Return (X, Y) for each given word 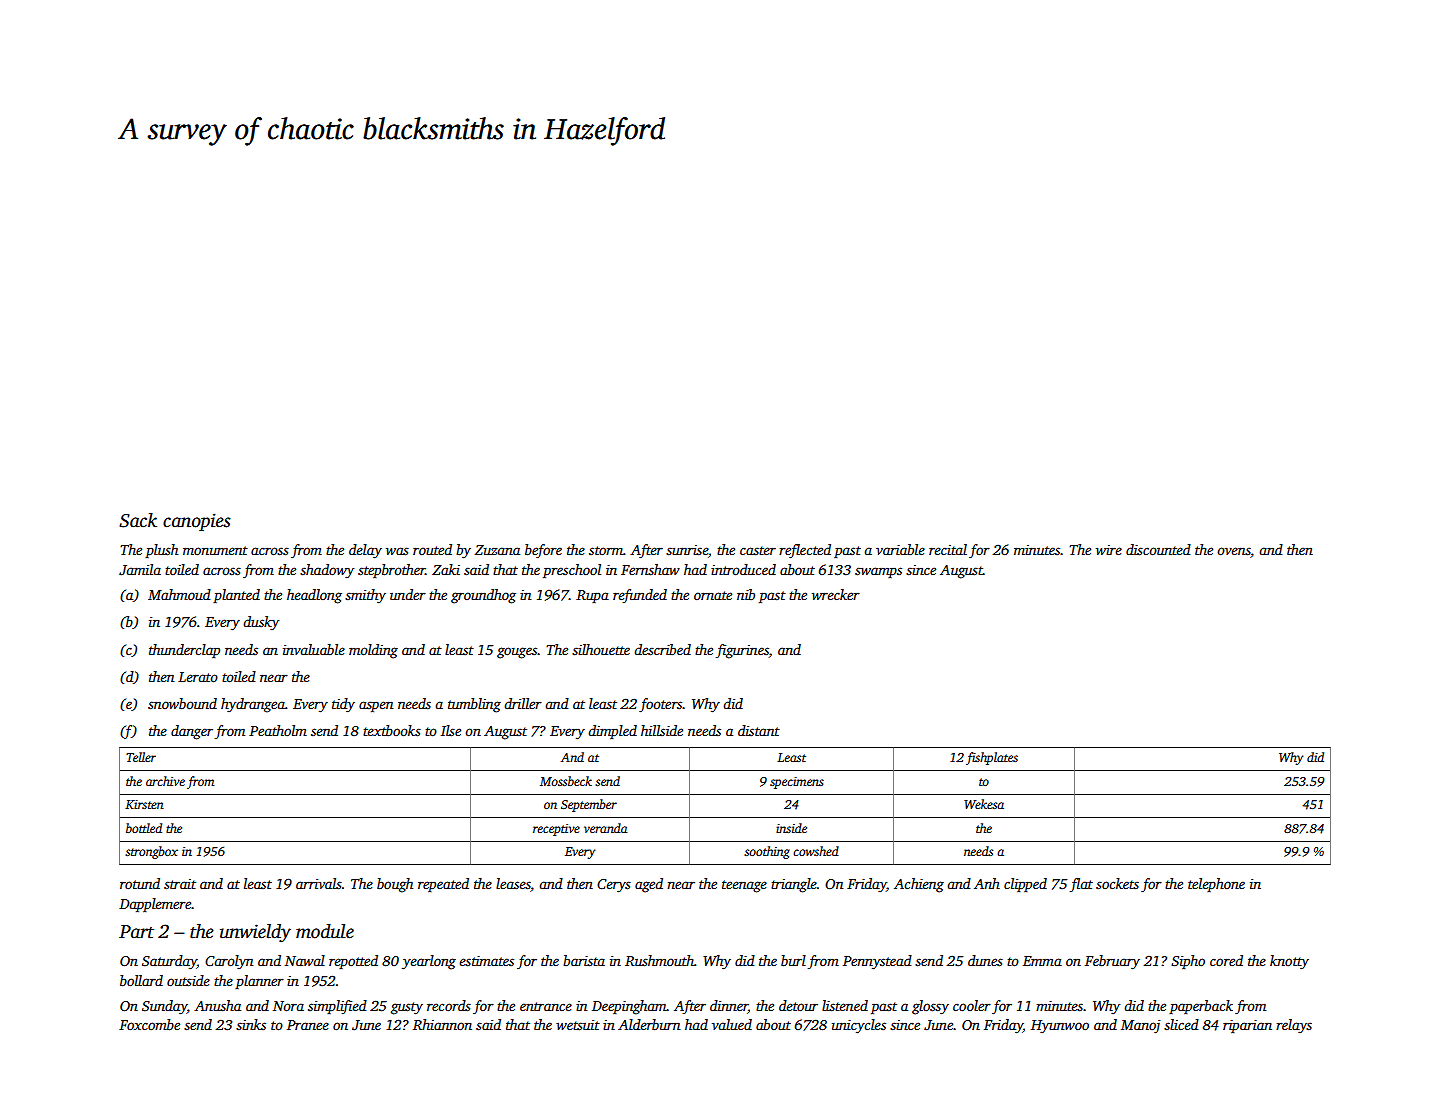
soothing (767, 852)
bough (395, 885)
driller (523, 703)
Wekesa (984, 804)
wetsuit (578, 1025)
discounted (1158, 549)
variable (900, 549)
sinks (251, 1024)
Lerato (198, 677)
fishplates (992, 758)
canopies (197, 522)
